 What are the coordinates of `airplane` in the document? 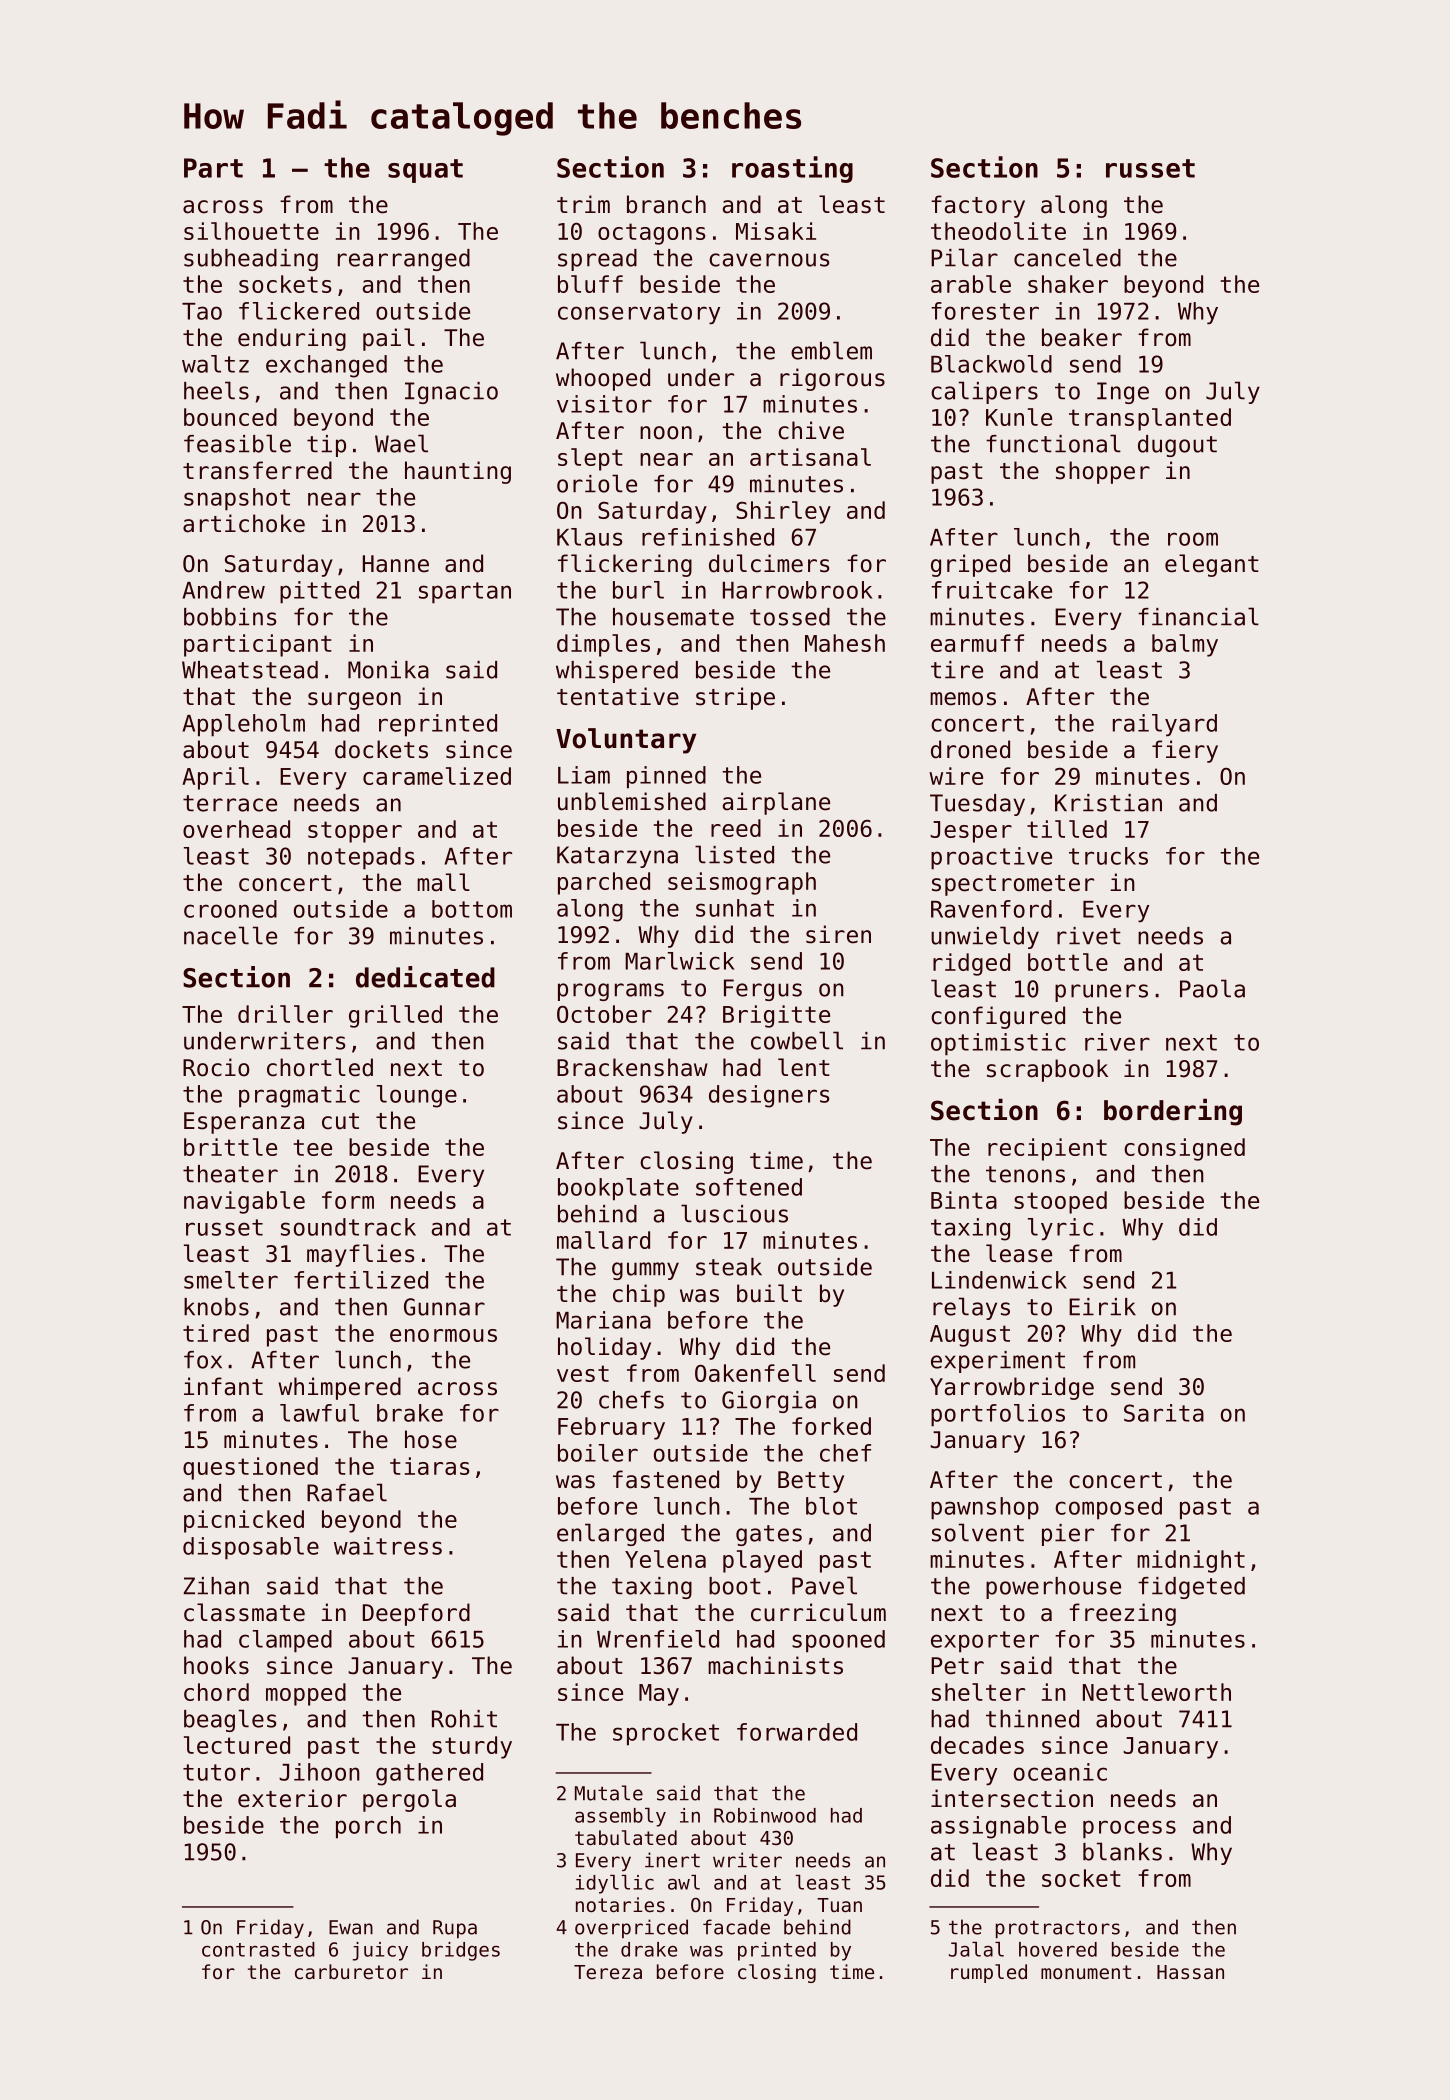 It's located at (776, 803).
